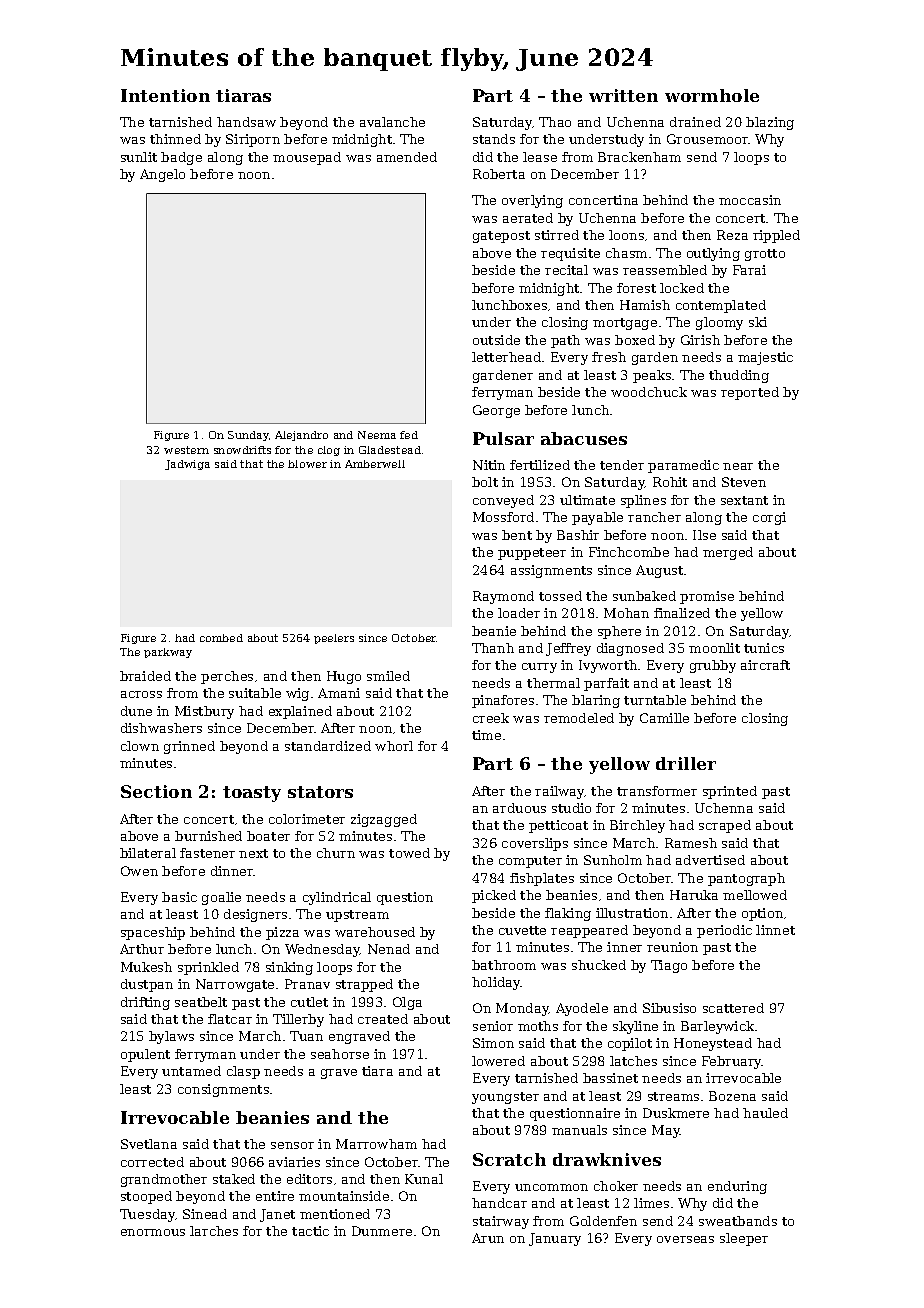 This image has height=1308, width=924. What do you see at coordinates (277, 1215) in the image?
I see `Janet` at bounding box center [277, 1215].
